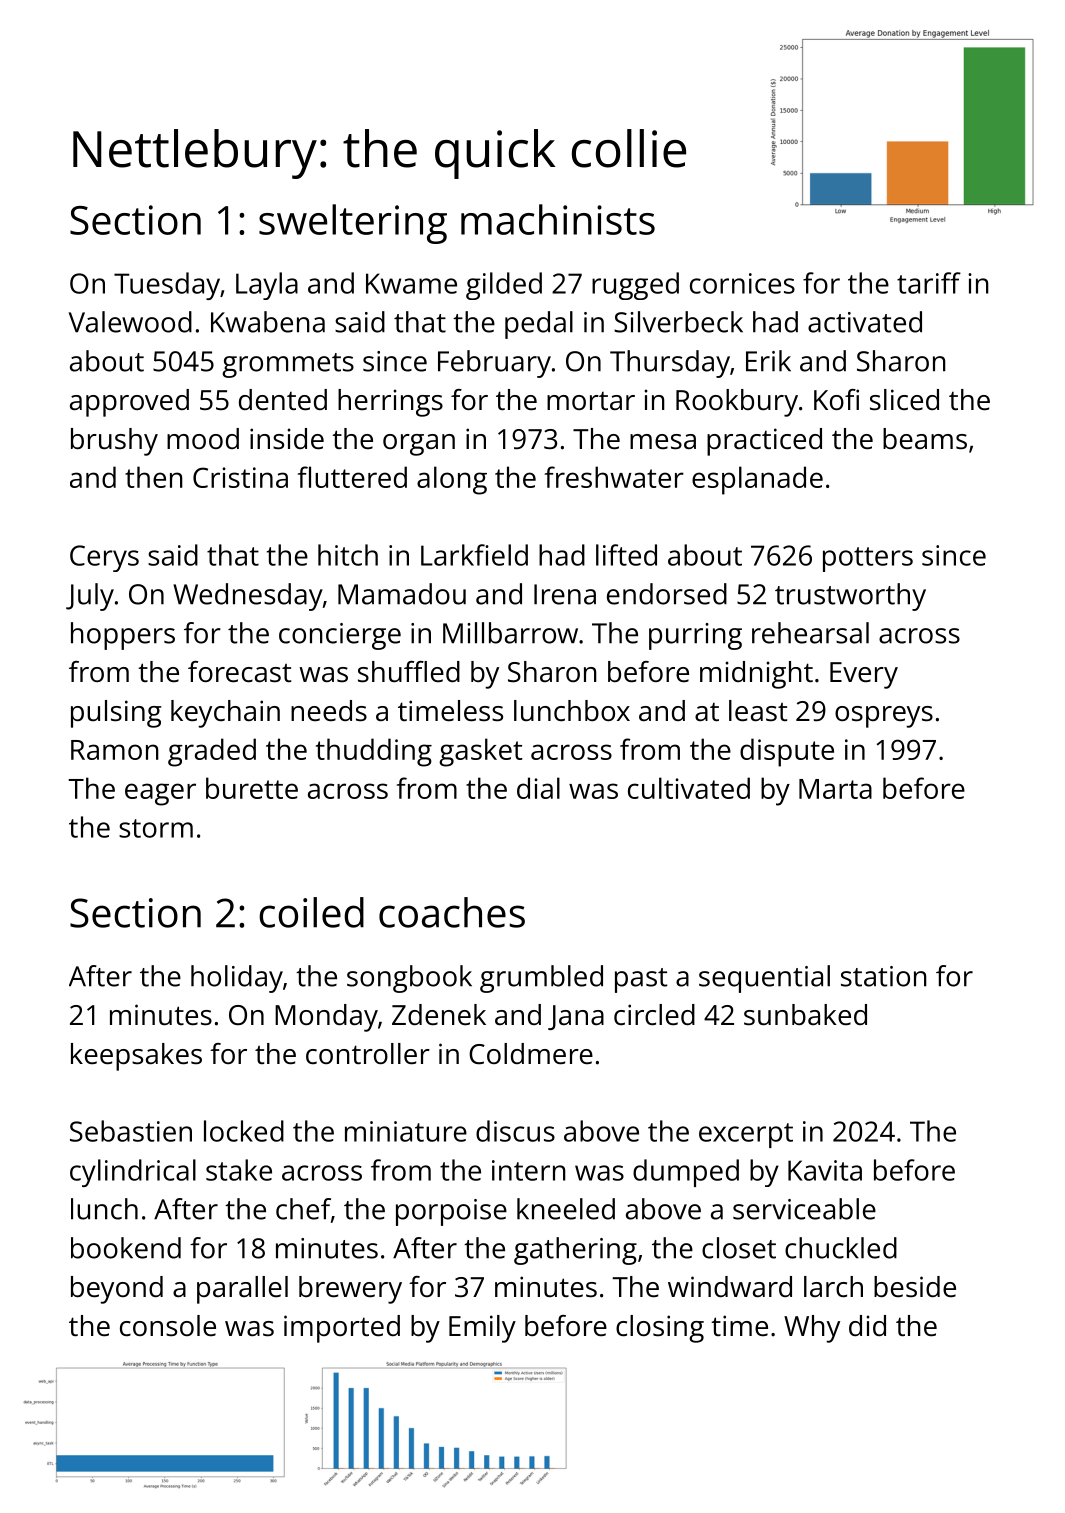  Describe the element at coordinates (689, 788) in the image. I see `cultivated` at that location.
